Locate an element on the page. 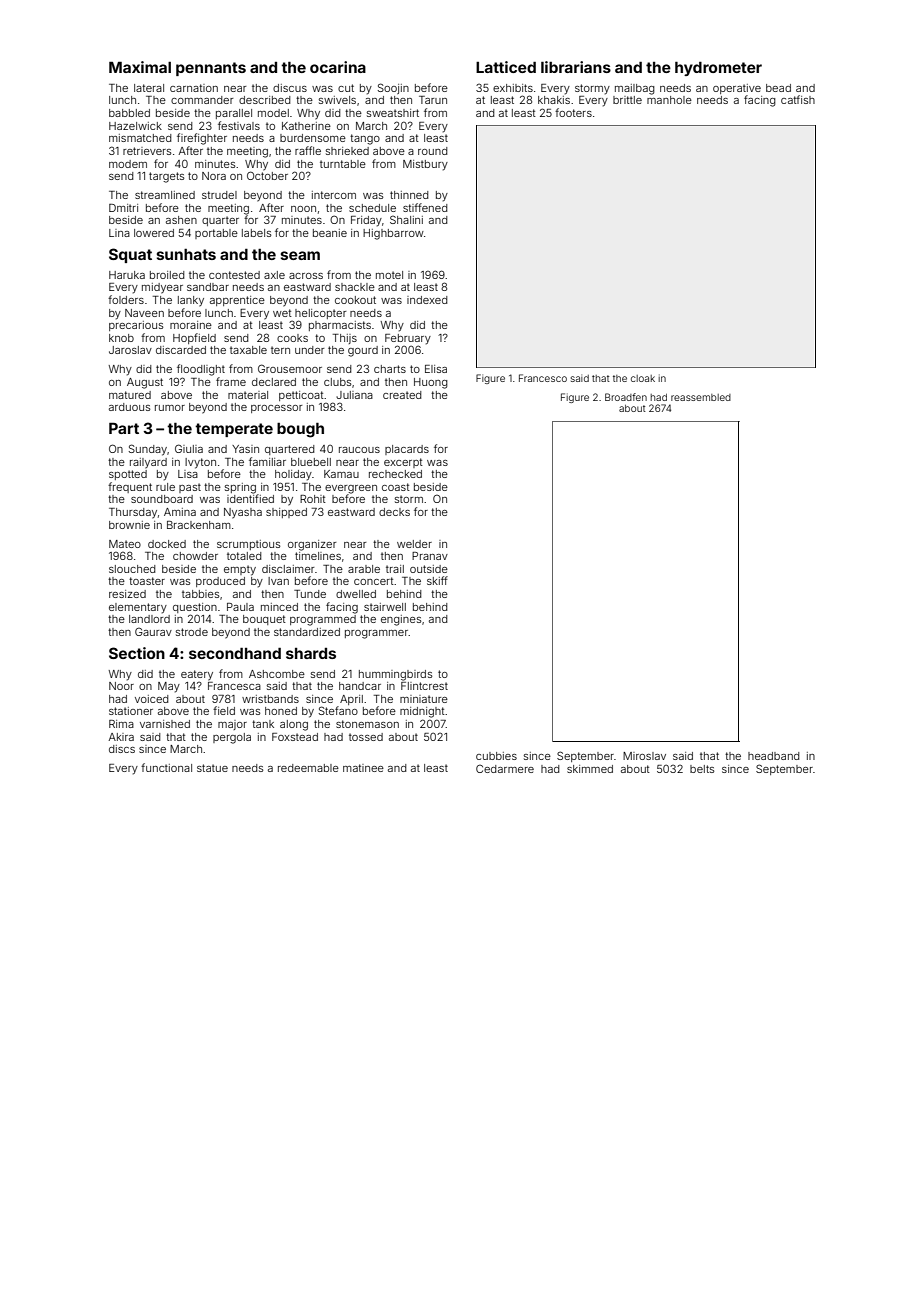  varnished is located at coordinates (165, 724).
